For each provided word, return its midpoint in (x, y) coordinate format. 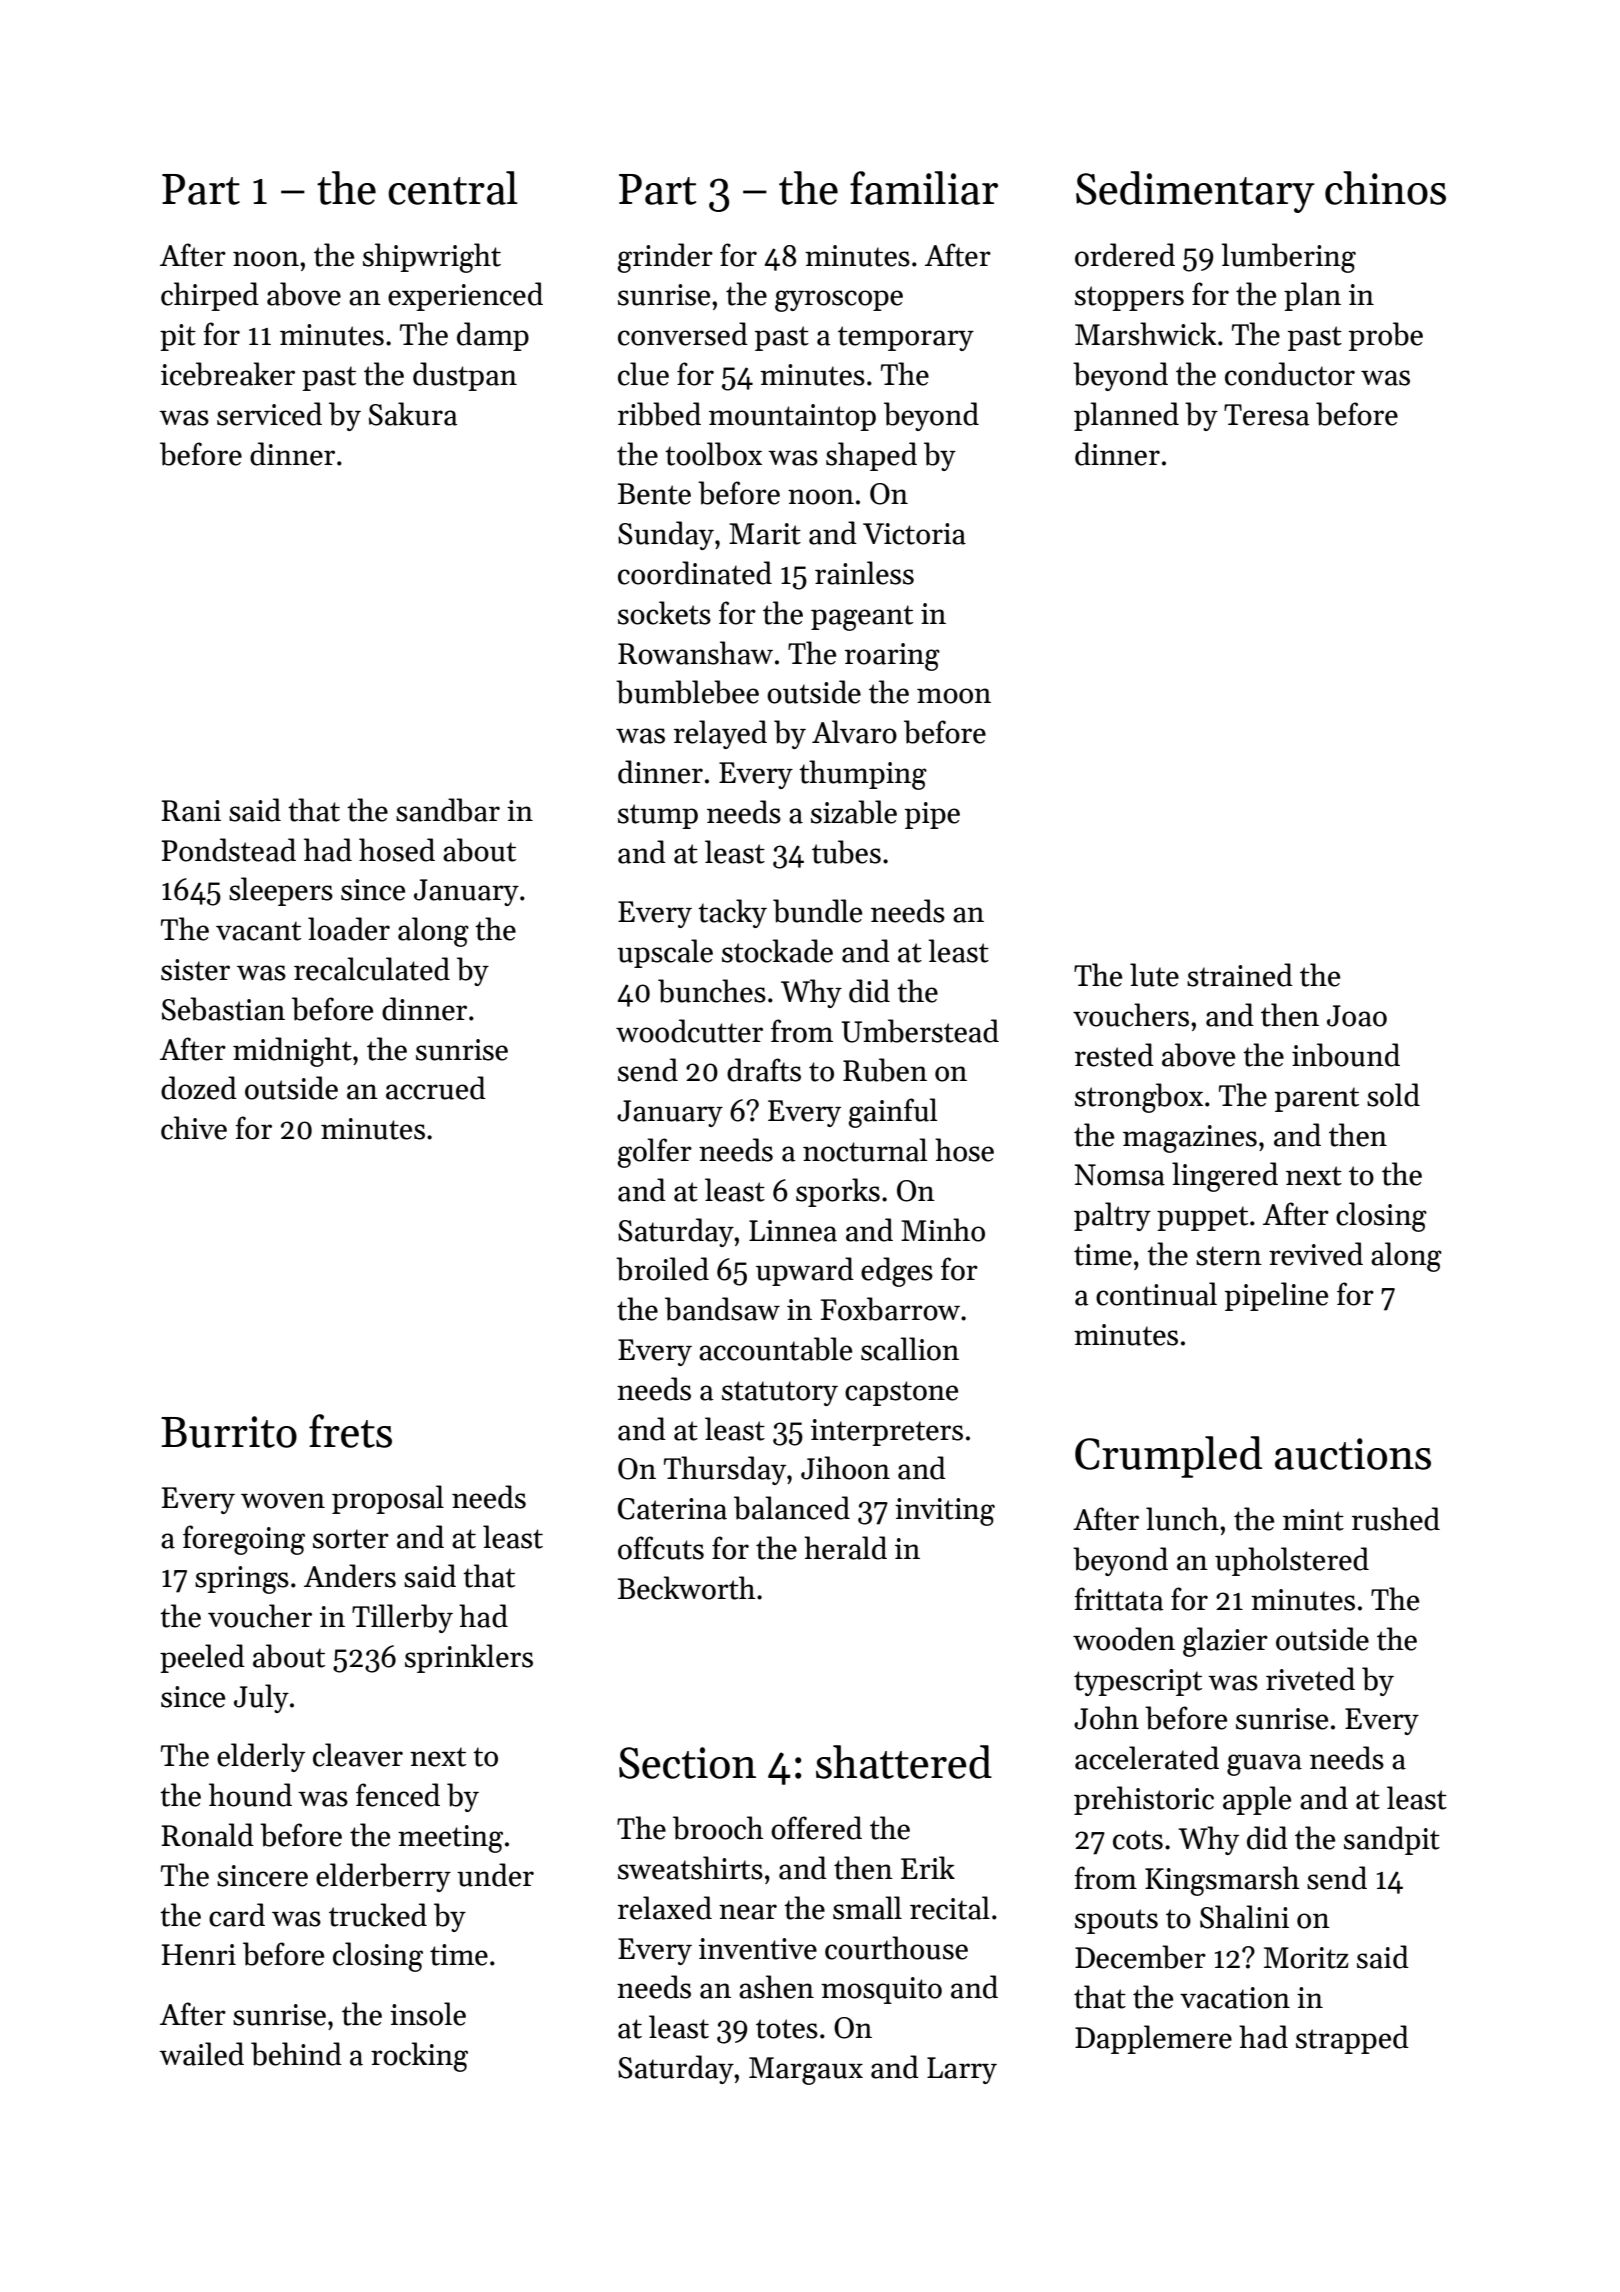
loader (349, 929)
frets (350, 1431)
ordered (1125, 255)
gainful (892, 1113)
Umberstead (920, 1031)
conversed (683, 334)
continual (1156, 1294)
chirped (210, 296)
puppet (1202, 1218)
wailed (201, 2054)
